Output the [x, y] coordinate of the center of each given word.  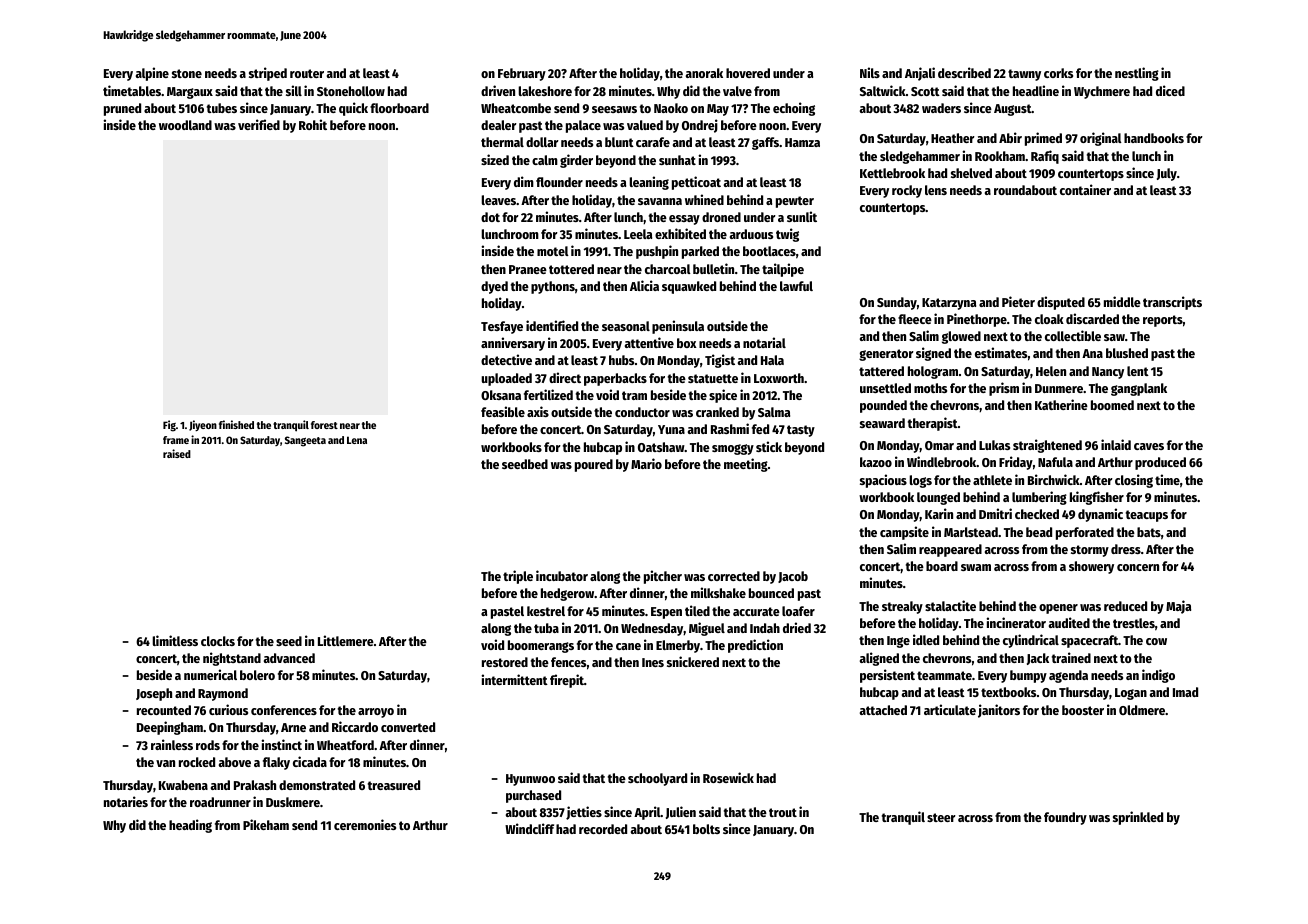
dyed [494, 287]
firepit [567, 681]
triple [518, 577]
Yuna [671, 429]
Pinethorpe [977, 320]
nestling [1137, 74]
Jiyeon [203, 425]
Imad [1185, 692]
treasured [394, 785]
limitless [175, 640]
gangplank [1139, 389]
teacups [1147, 516]
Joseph [154, 694]
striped [268, 74]
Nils [870, 72]
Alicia [644, 285]
